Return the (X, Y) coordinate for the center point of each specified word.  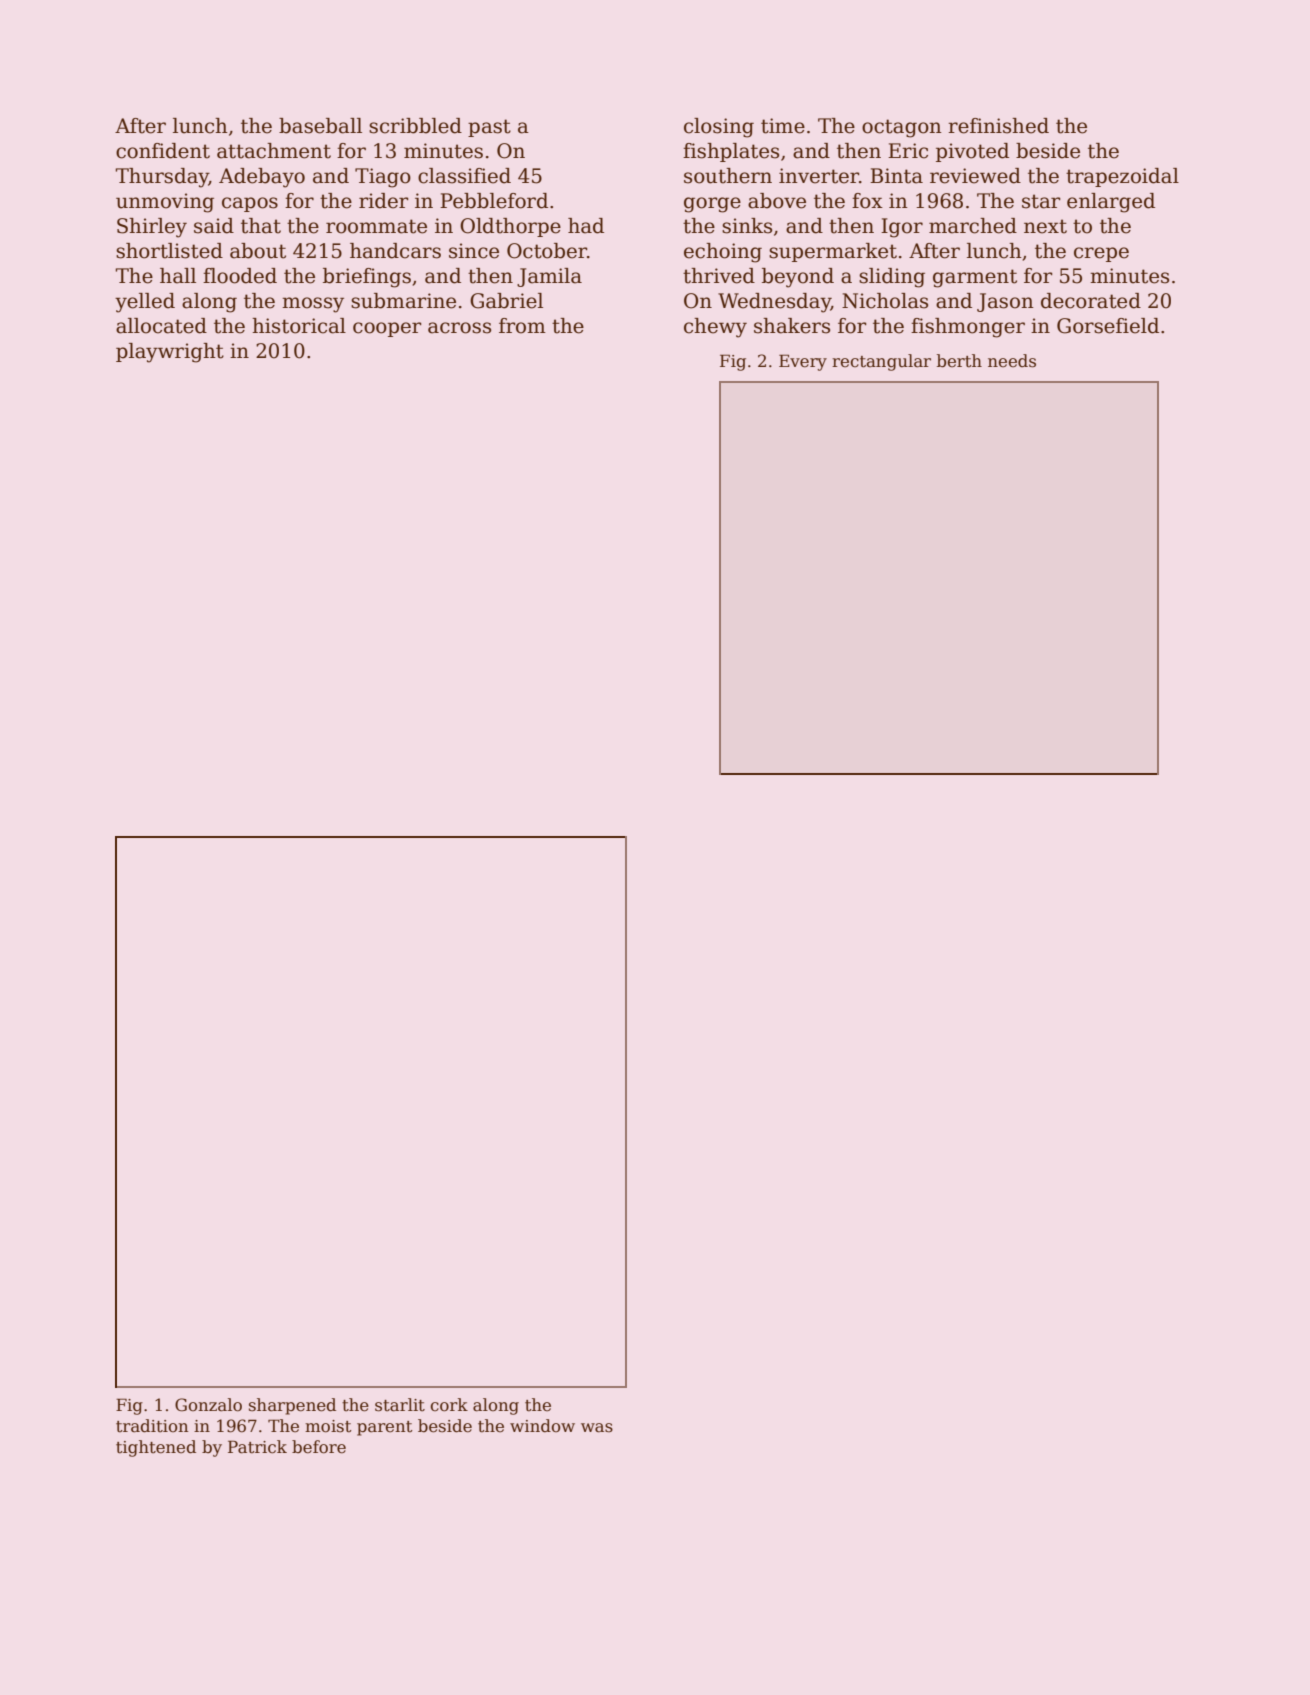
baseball (320, 126)
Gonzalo (208, 1405)
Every (803, 362)
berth (959, 361)
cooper (387, 329)
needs (1012, 361)
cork (449, 1405)
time (783, 126)
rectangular (881, 362)
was (597, 1428)
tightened (156, 1448)
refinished (998, 126)
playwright (170, 353)
